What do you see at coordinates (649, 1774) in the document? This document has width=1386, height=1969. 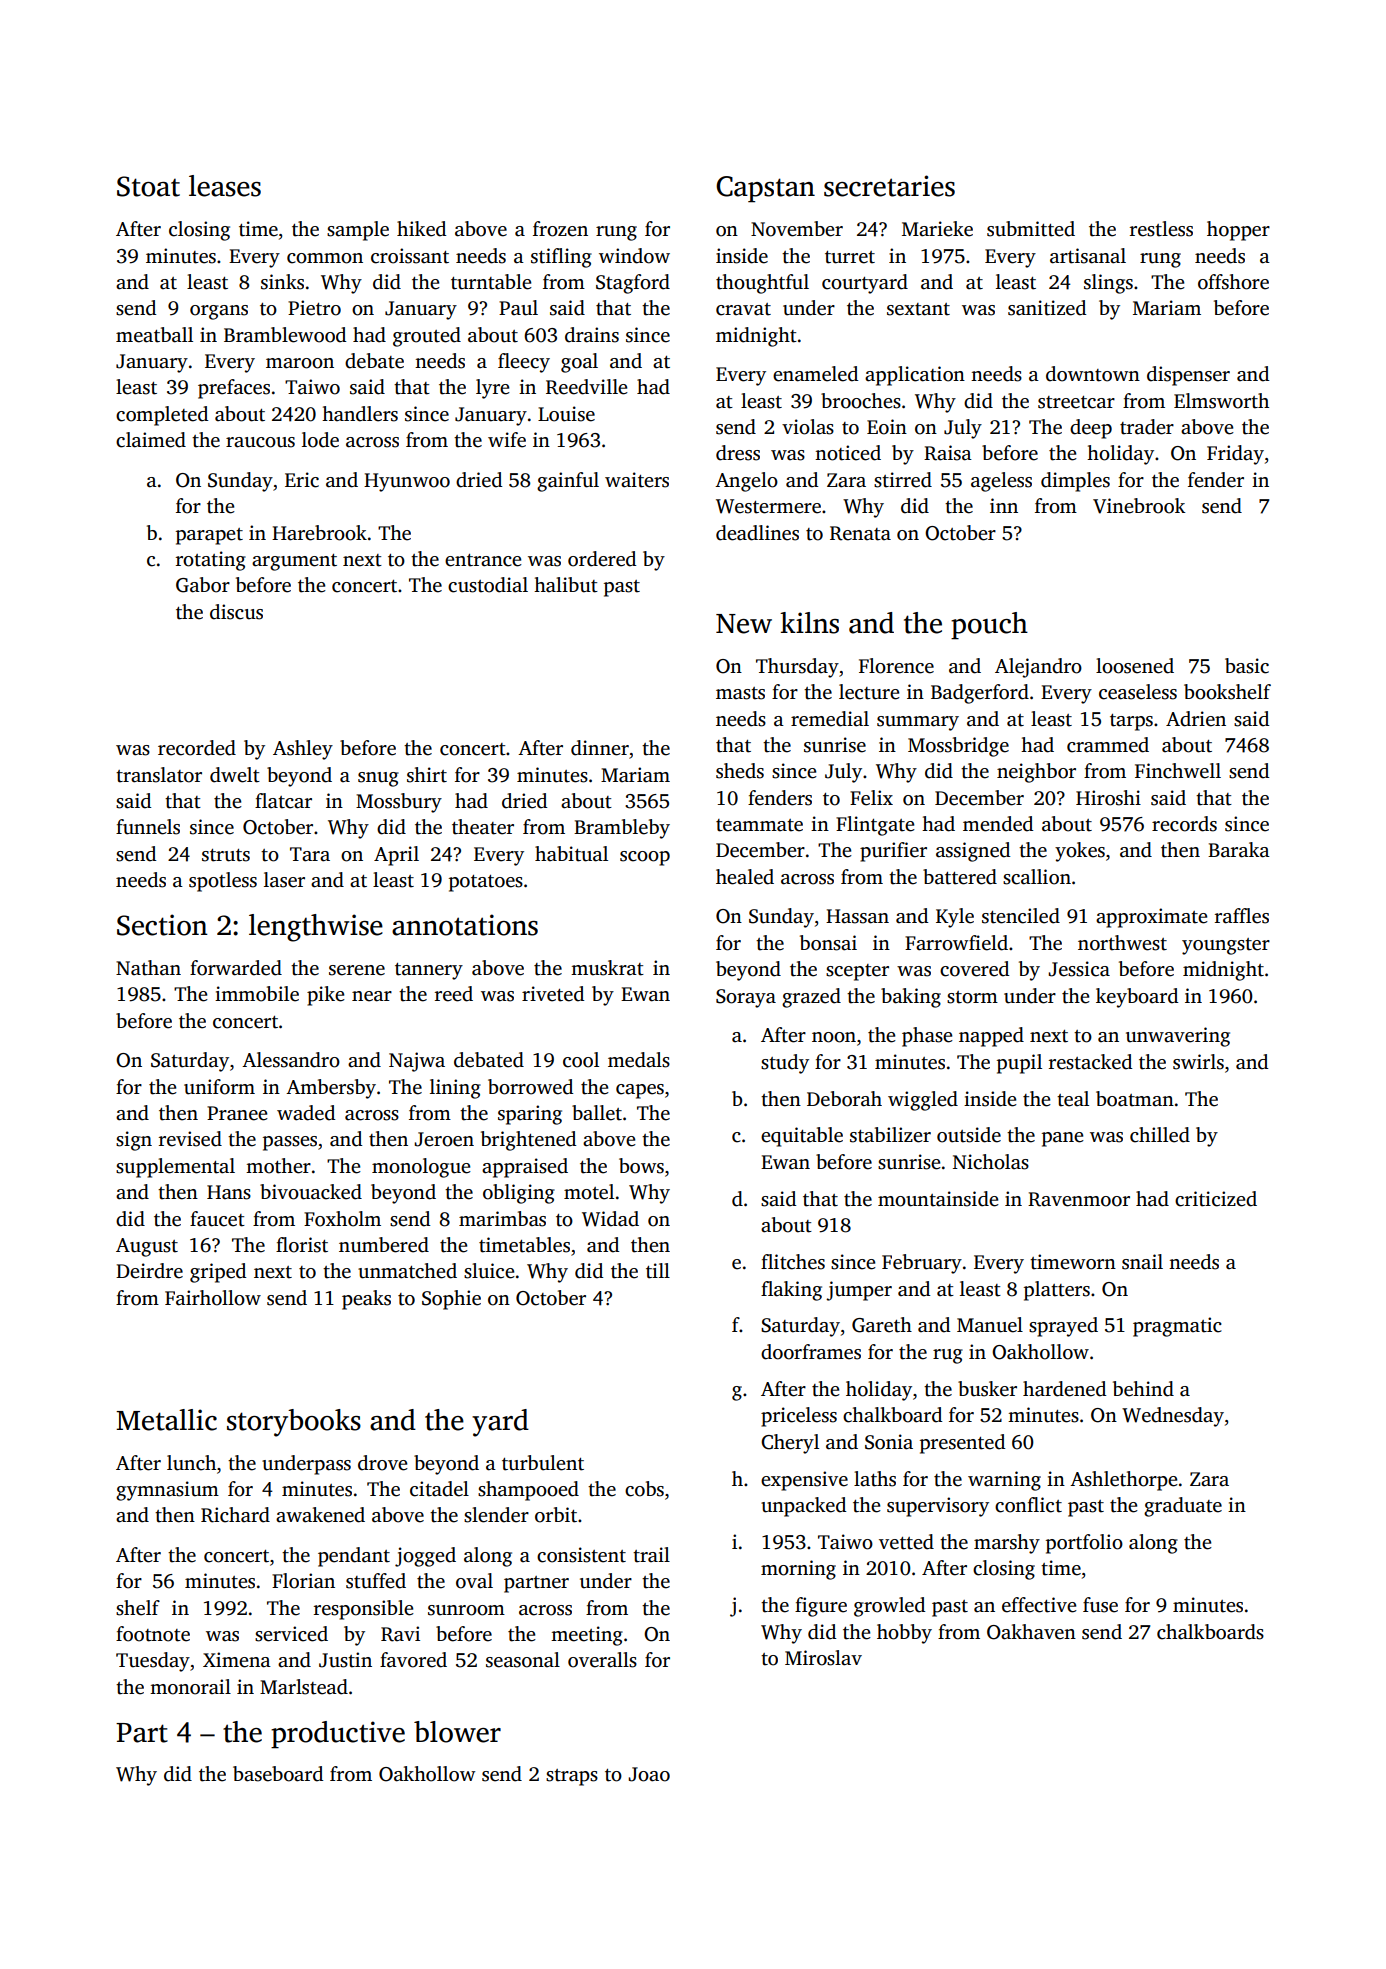 I see `Joao` at bounding box center [649, 1774].
